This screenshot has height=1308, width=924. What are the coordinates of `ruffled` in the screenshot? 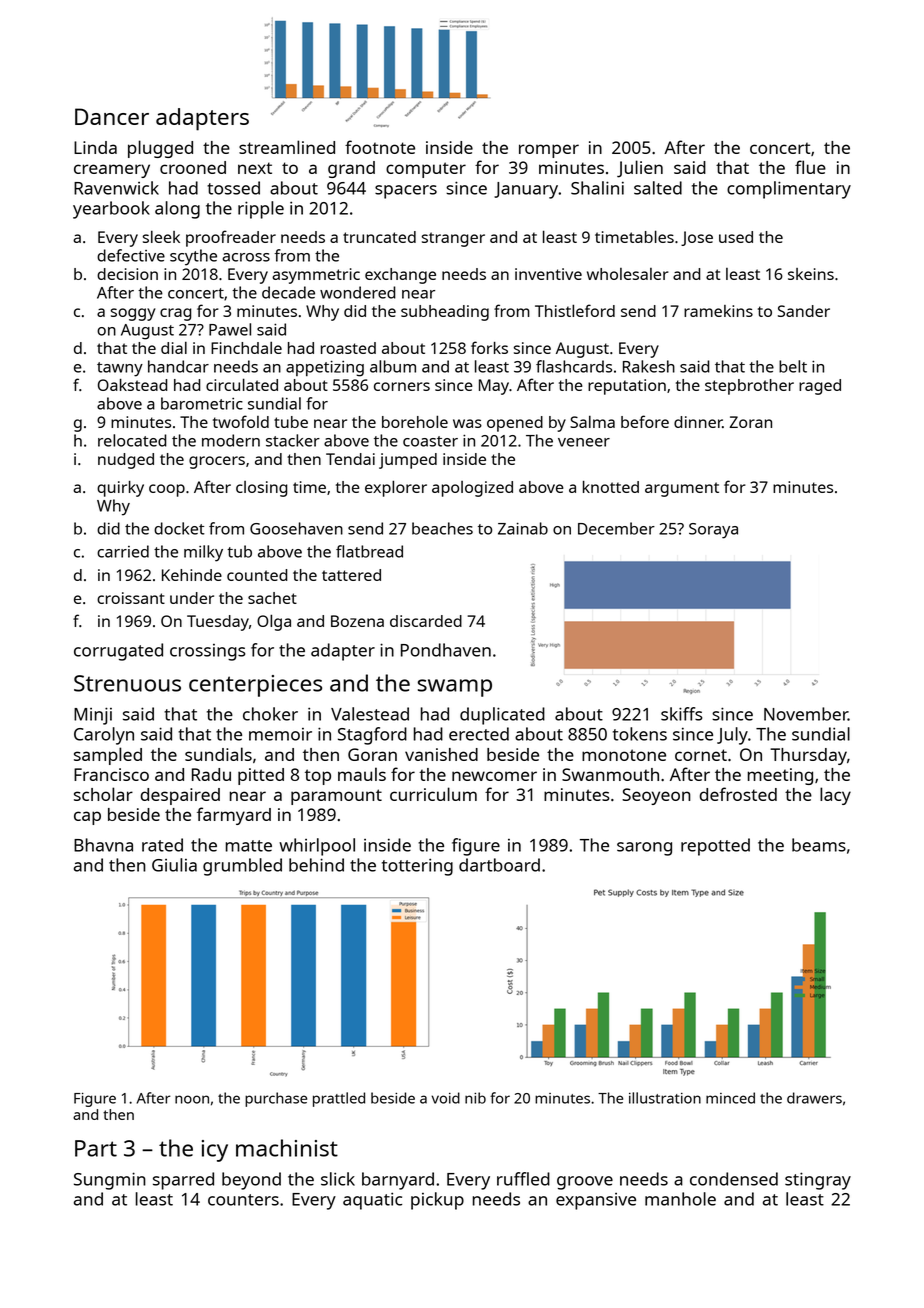 It's located at (523, 1179).
